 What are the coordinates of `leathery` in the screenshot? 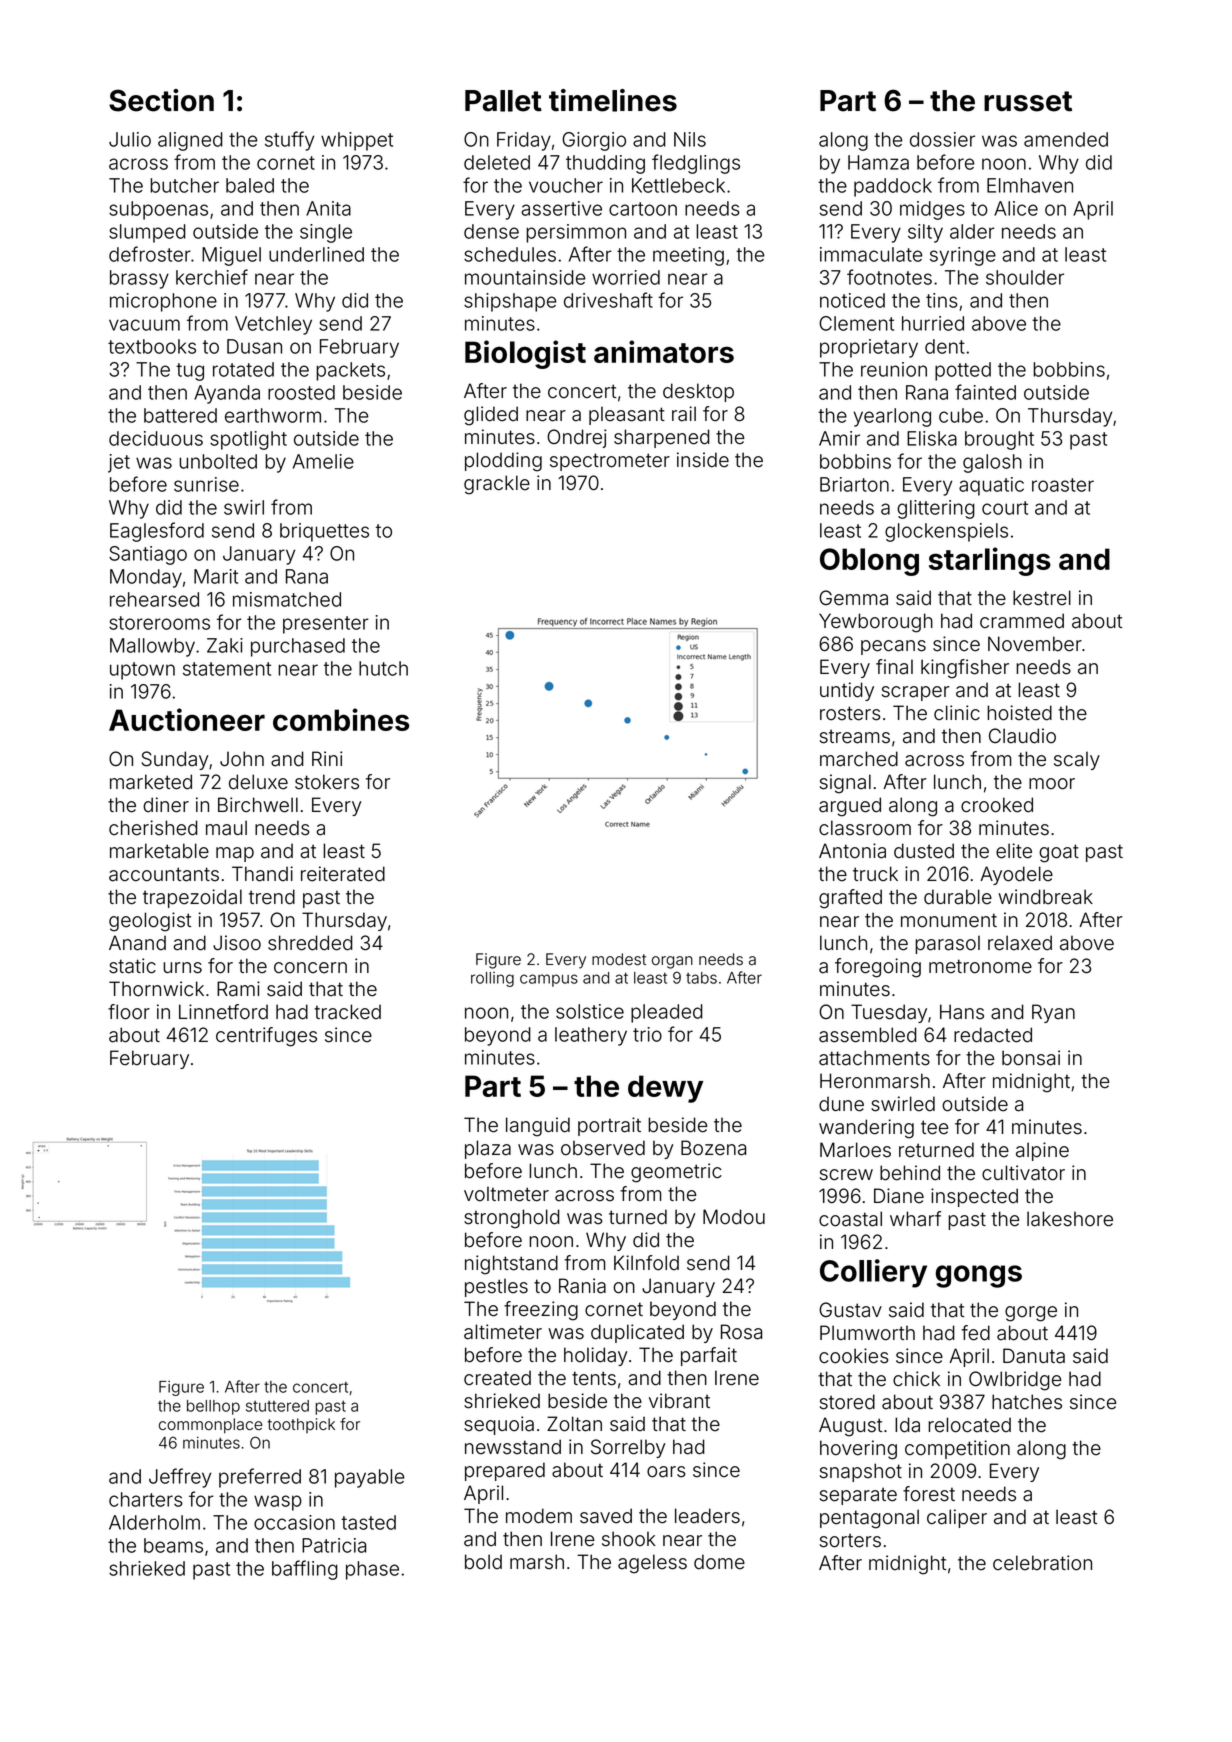 It's located at (591, 1036).
